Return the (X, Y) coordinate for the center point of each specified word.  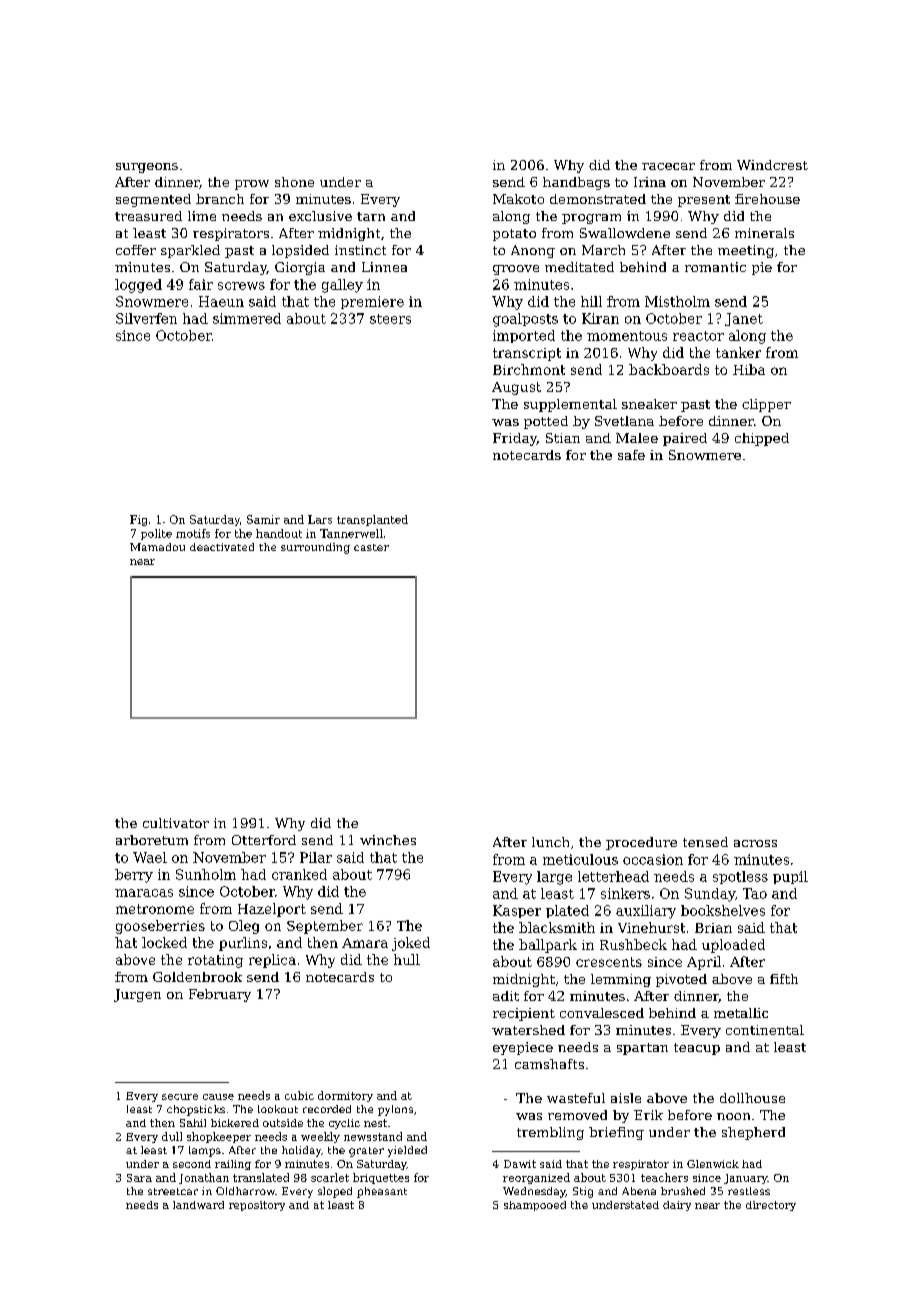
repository (257, 1206)
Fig (138, 520)
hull (407, 959)
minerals (764, 233)
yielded (407, 1151)
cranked (299, 874)
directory (771, 1206)
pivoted (681, 980)
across (755, 843)
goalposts (525, 320)
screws (241, 286)
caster (371, 547)
